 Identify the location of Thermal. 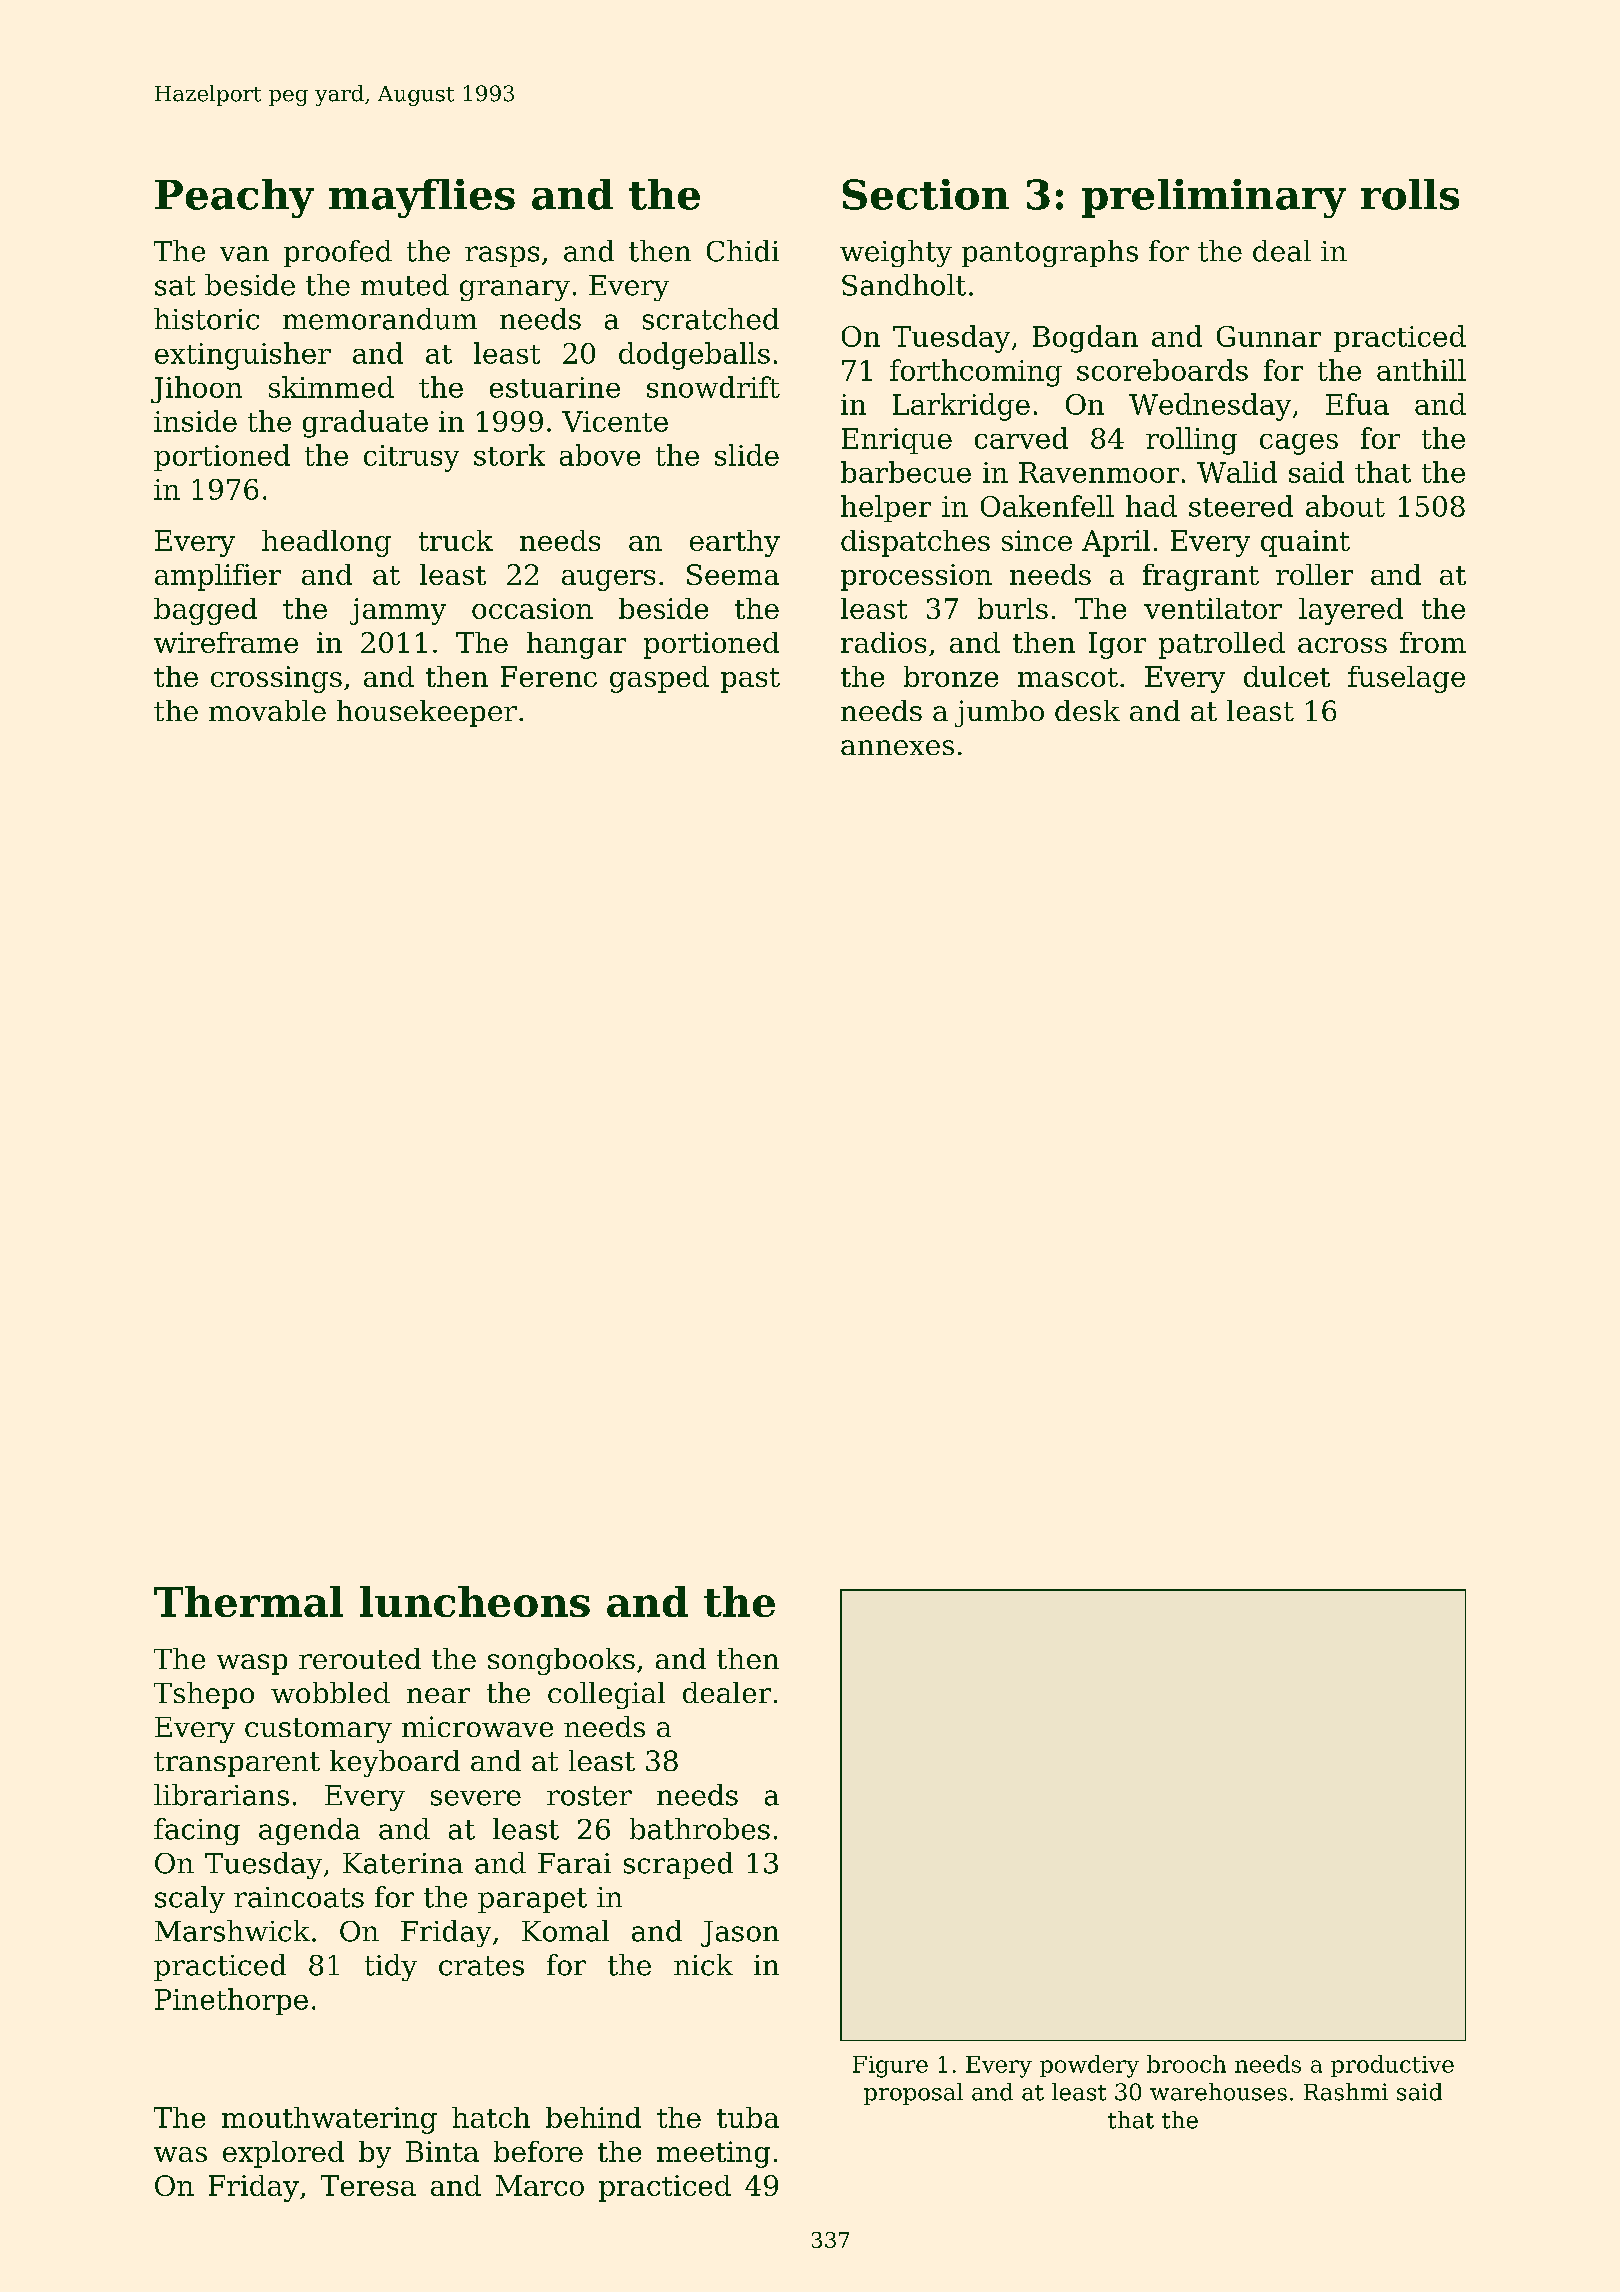
(248, 1601).
